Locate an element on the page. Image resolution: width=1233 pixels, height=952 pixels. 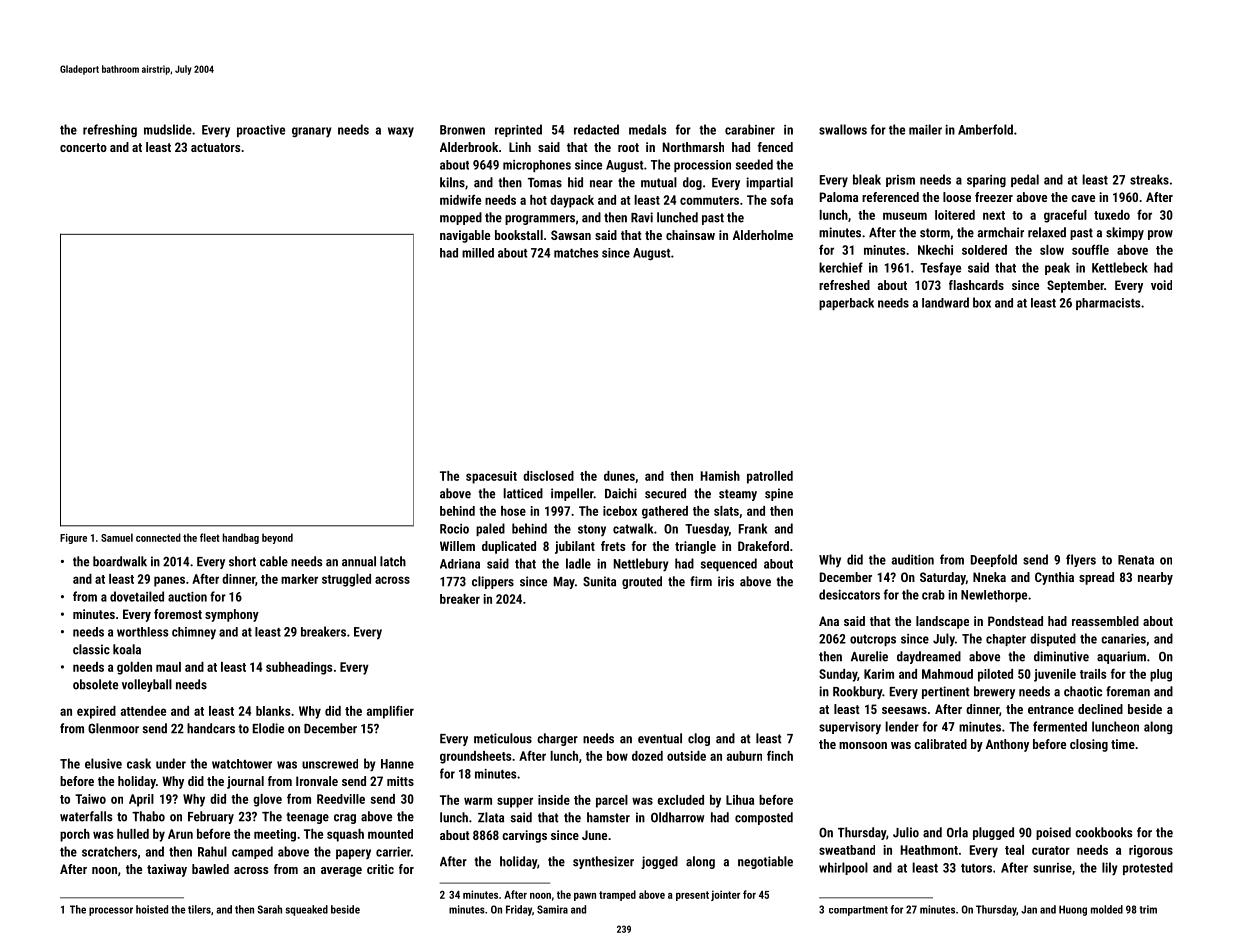
loitered is located at coordinates (955, 215).
